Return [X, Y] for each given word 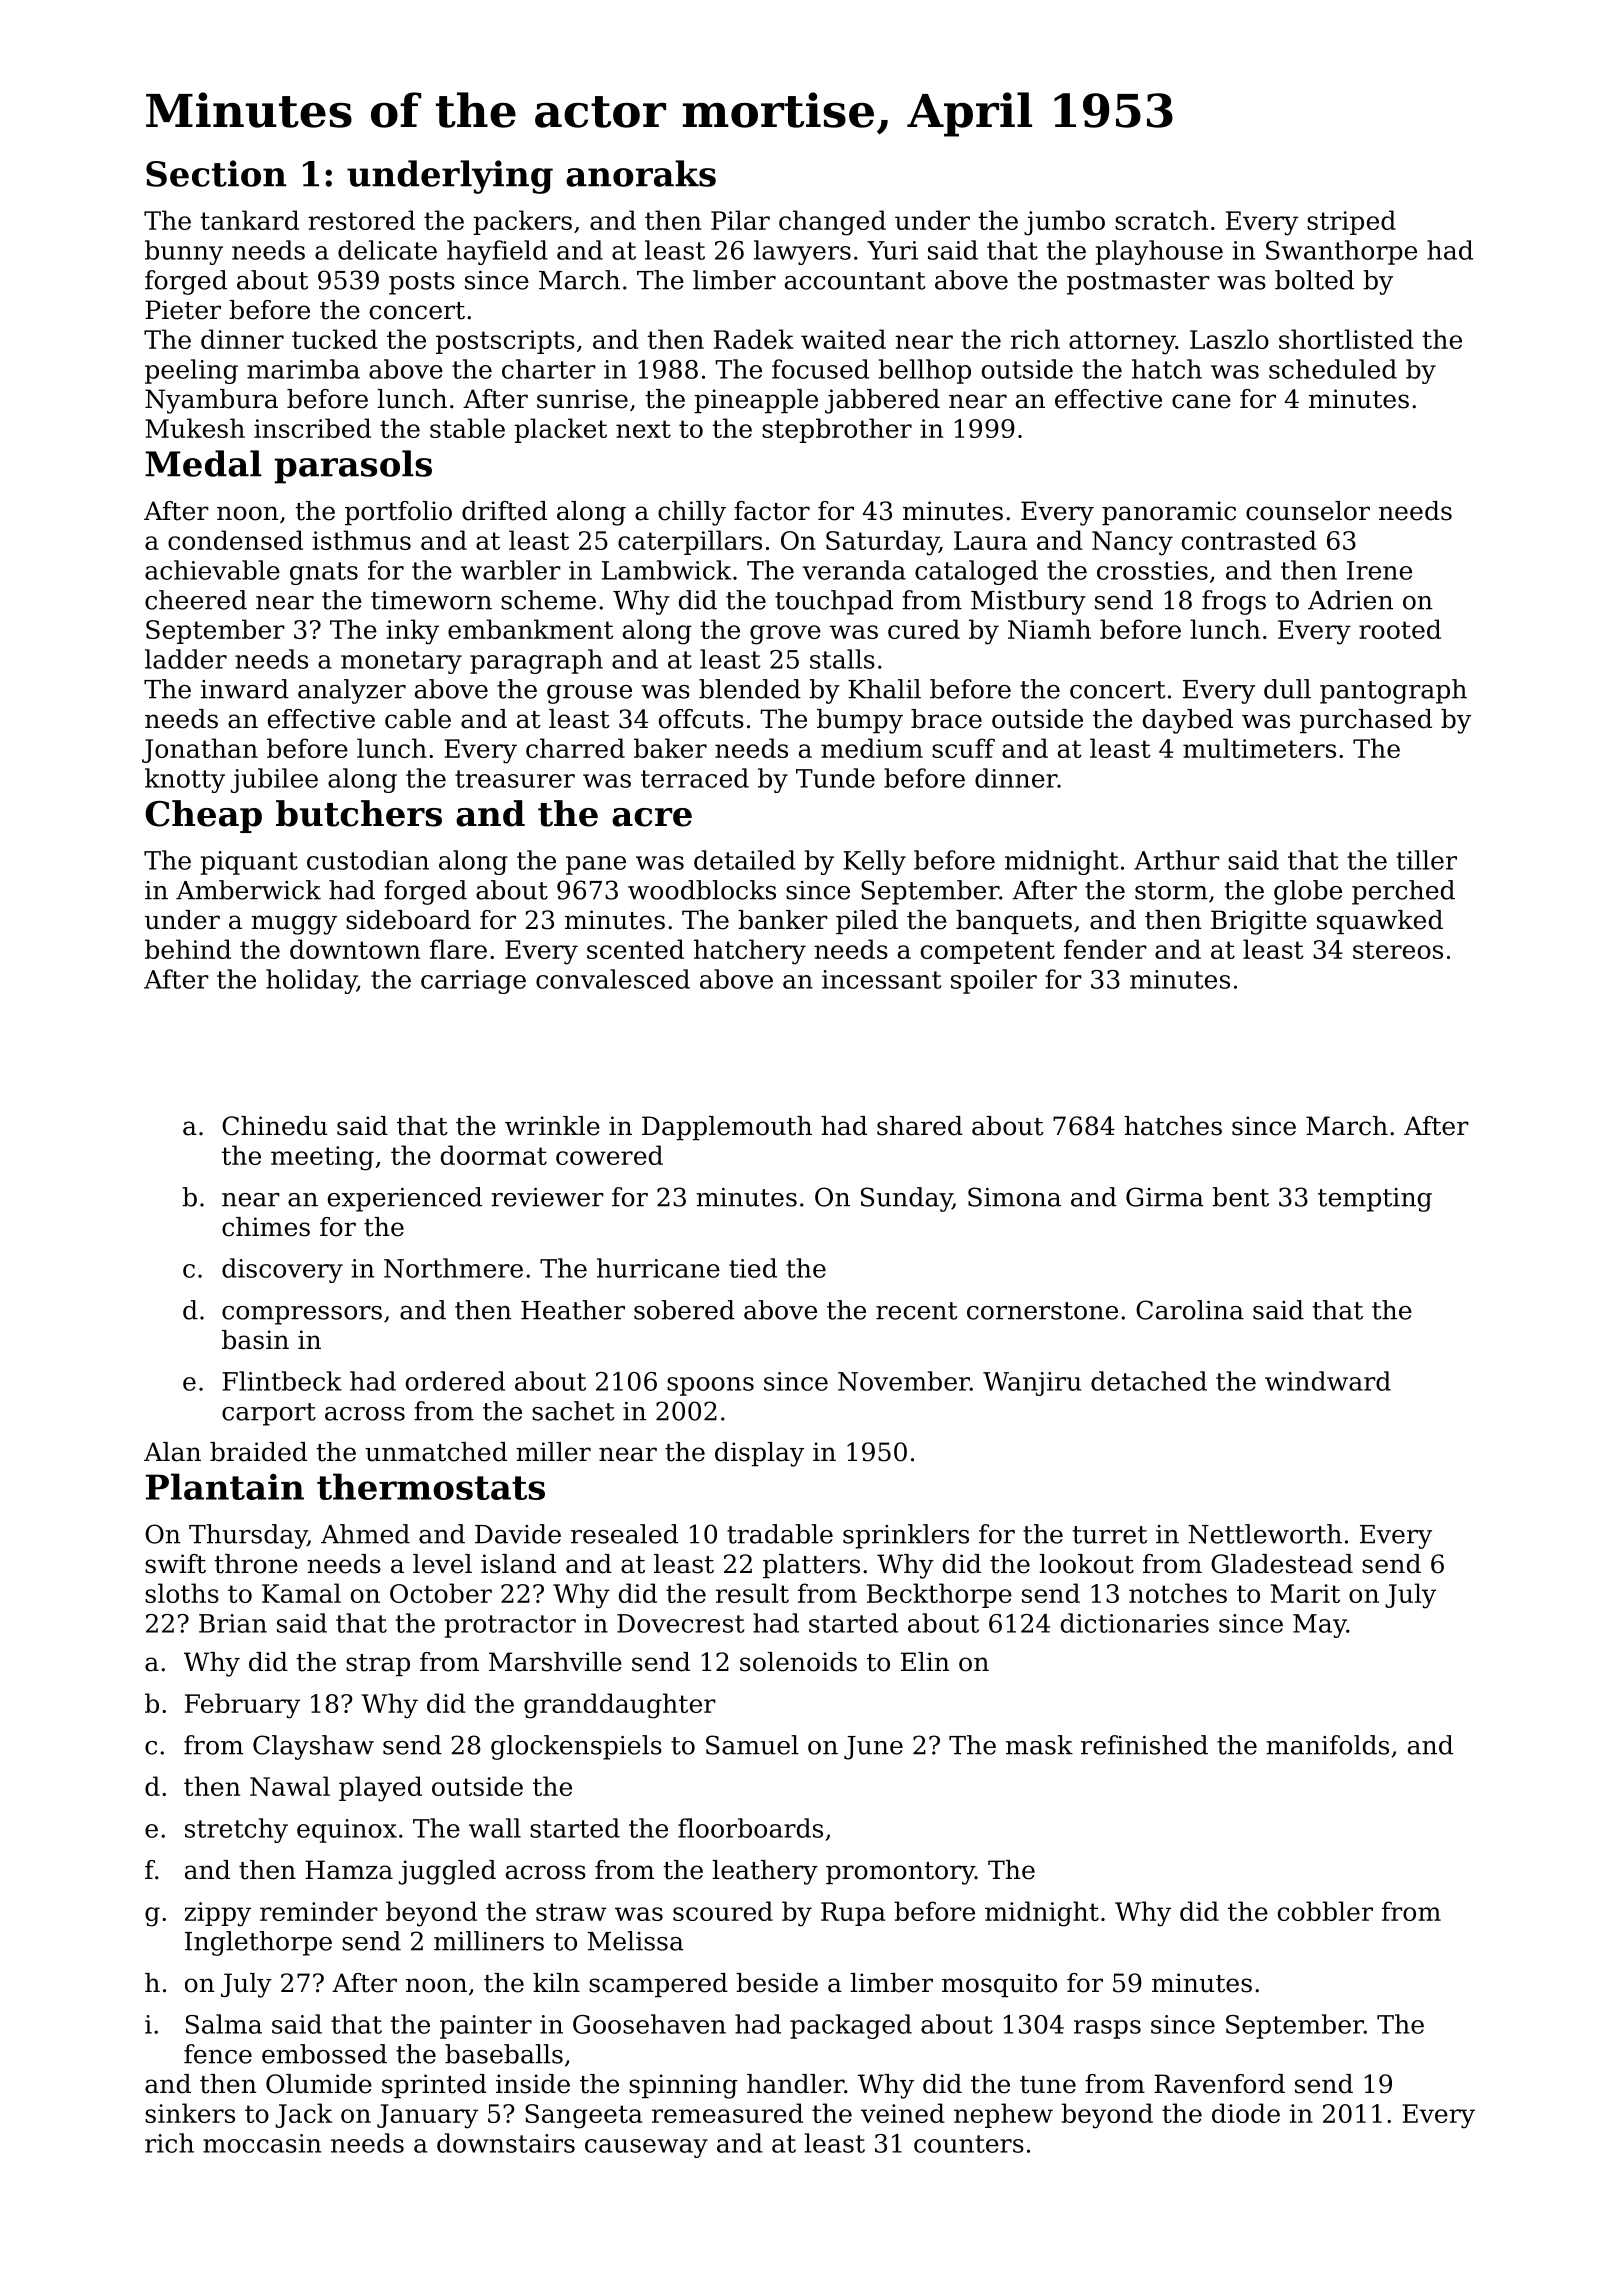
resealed [624, 1534]
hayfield [497, 252]
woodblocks [702, 890]
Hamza [349, 1870]
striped [1351, 222]
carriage [473, 982]
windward [1328, 1381]
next [643, 429]
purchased [1366, 721]
